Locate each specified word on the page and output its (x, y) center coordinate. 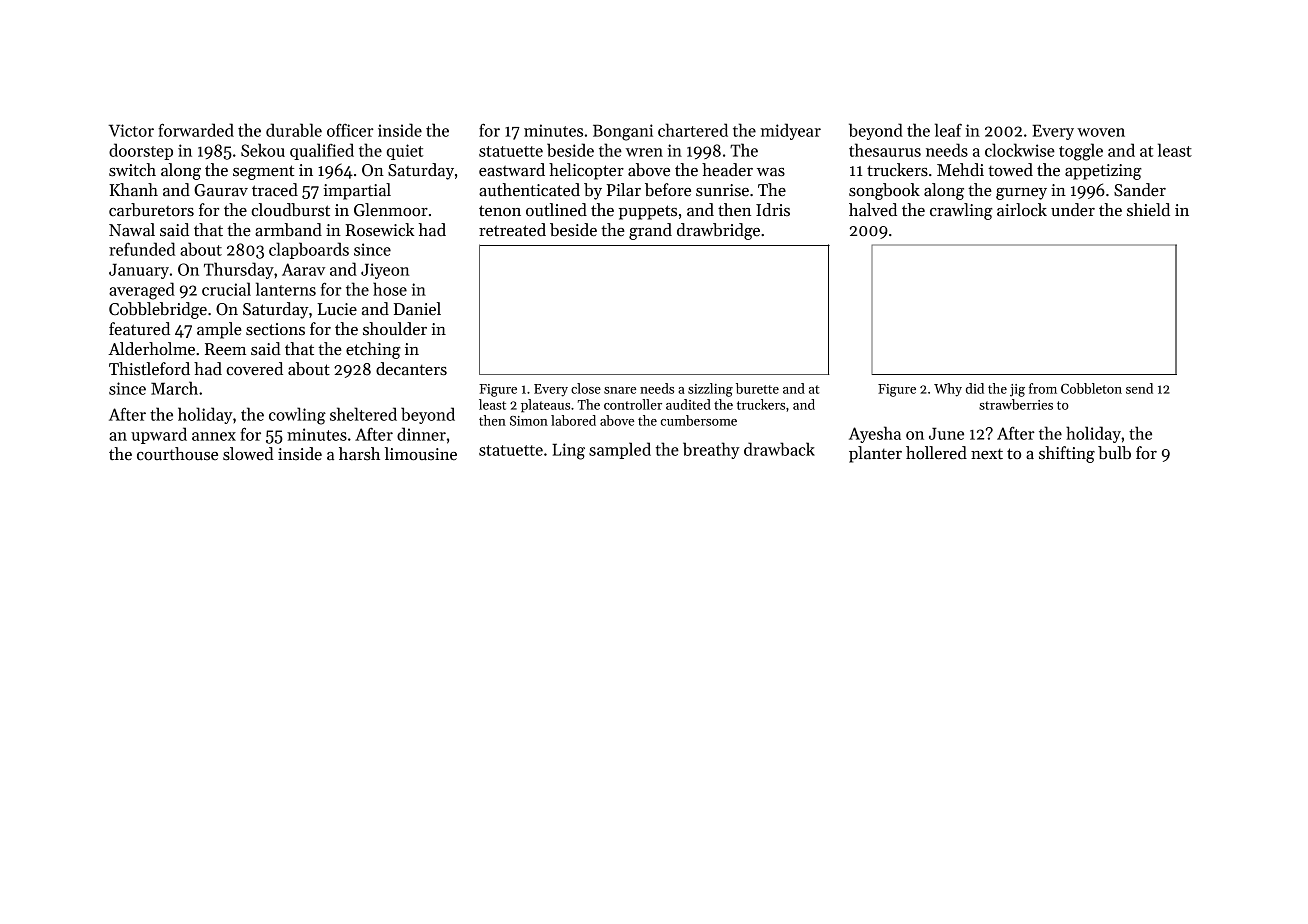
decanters (411, 369)
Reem (225, 349)
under (1073, 210)
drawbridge (718, 231)
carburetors (151, 210)
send (1139, 388)
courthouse (177, 454)
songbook (884, 191)
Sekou (263, 150)
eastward (512, 170)
